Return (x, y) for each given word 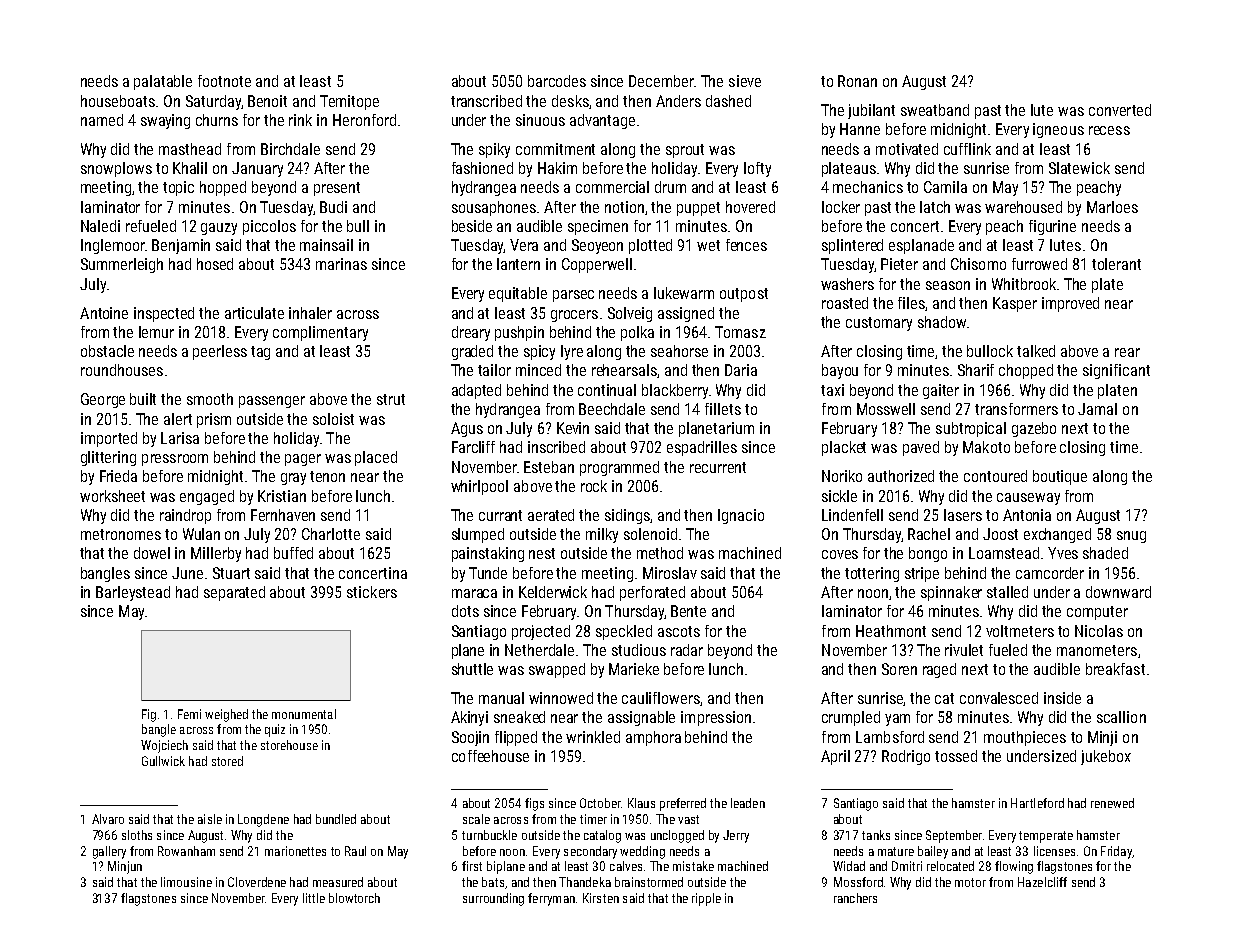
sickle (839, 496)
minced (538, 370)
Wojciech (164, 746)
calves (626, 866)
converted (1120, 110)
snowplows (116, 169)
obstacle (107, 351)
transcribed (486, 101)
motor (970, 882)
